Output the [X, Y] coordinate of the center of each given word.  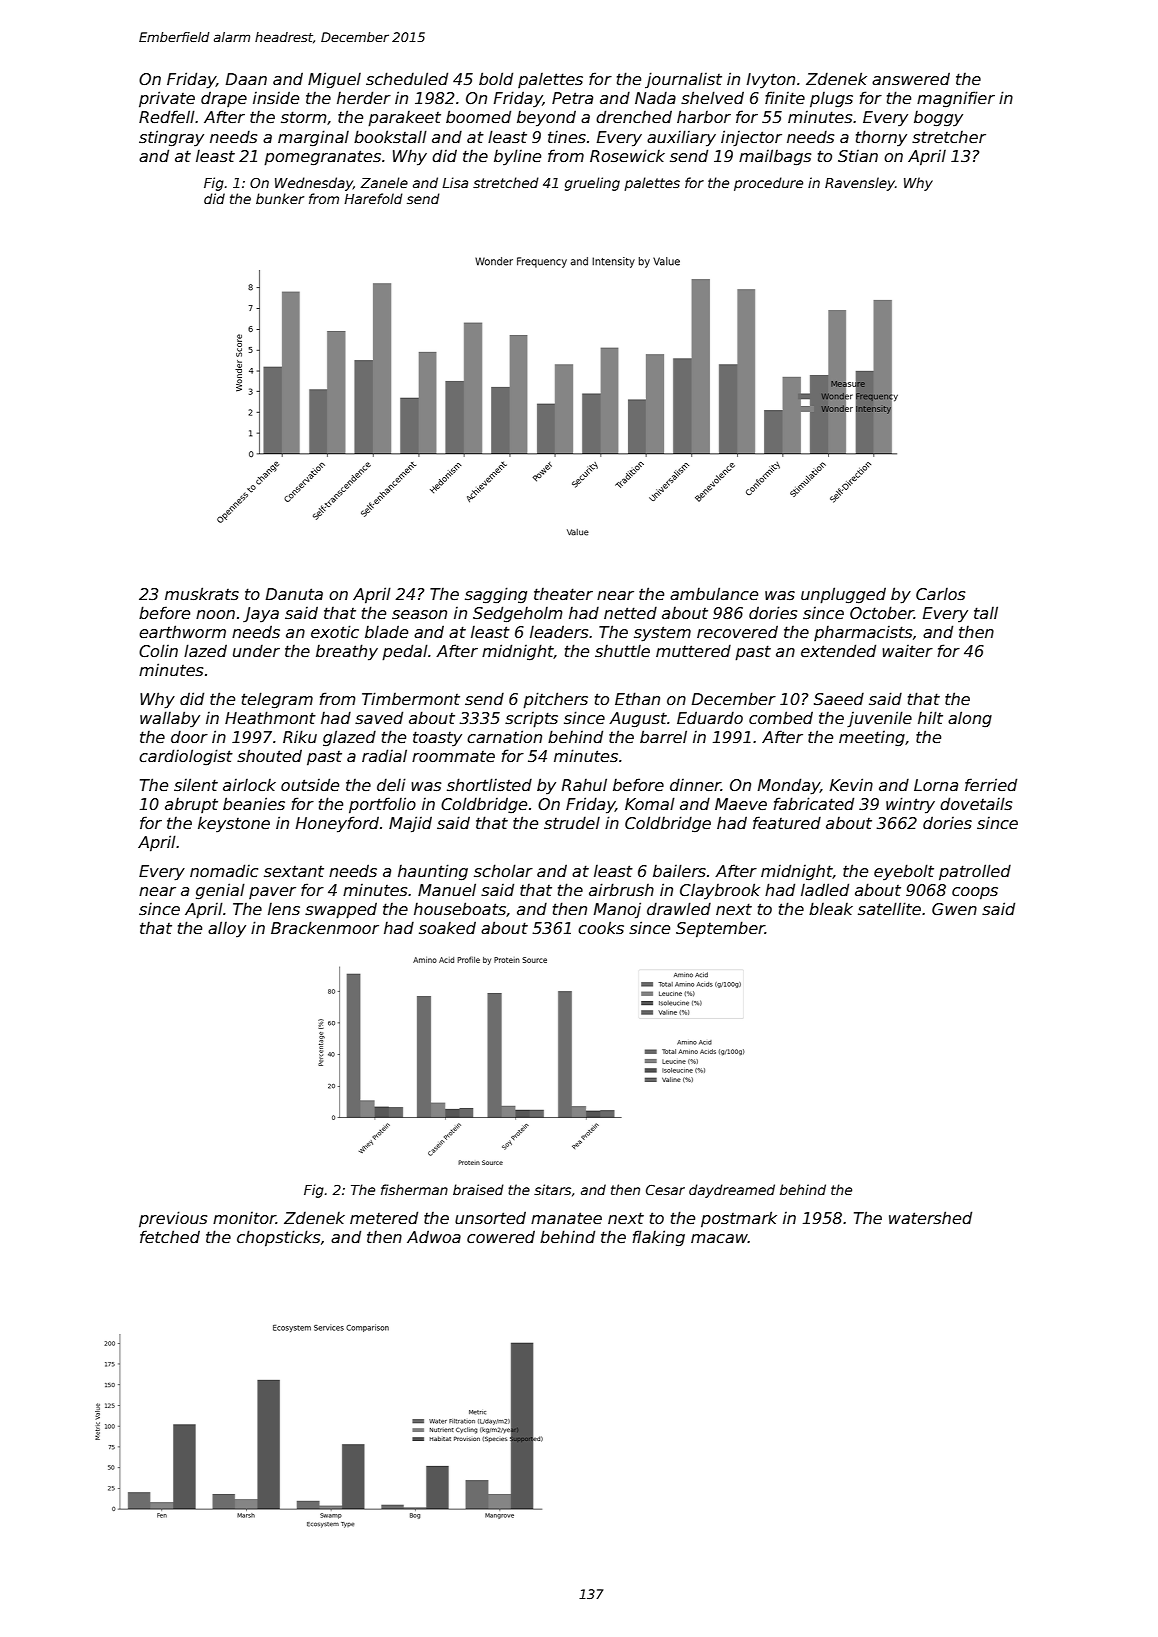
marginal [313, 138]
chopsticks [279, 1238]
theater [563, 594]
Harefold [373, 198]
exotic [335, 632]
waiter [907, 651]
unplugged [843, 595]
